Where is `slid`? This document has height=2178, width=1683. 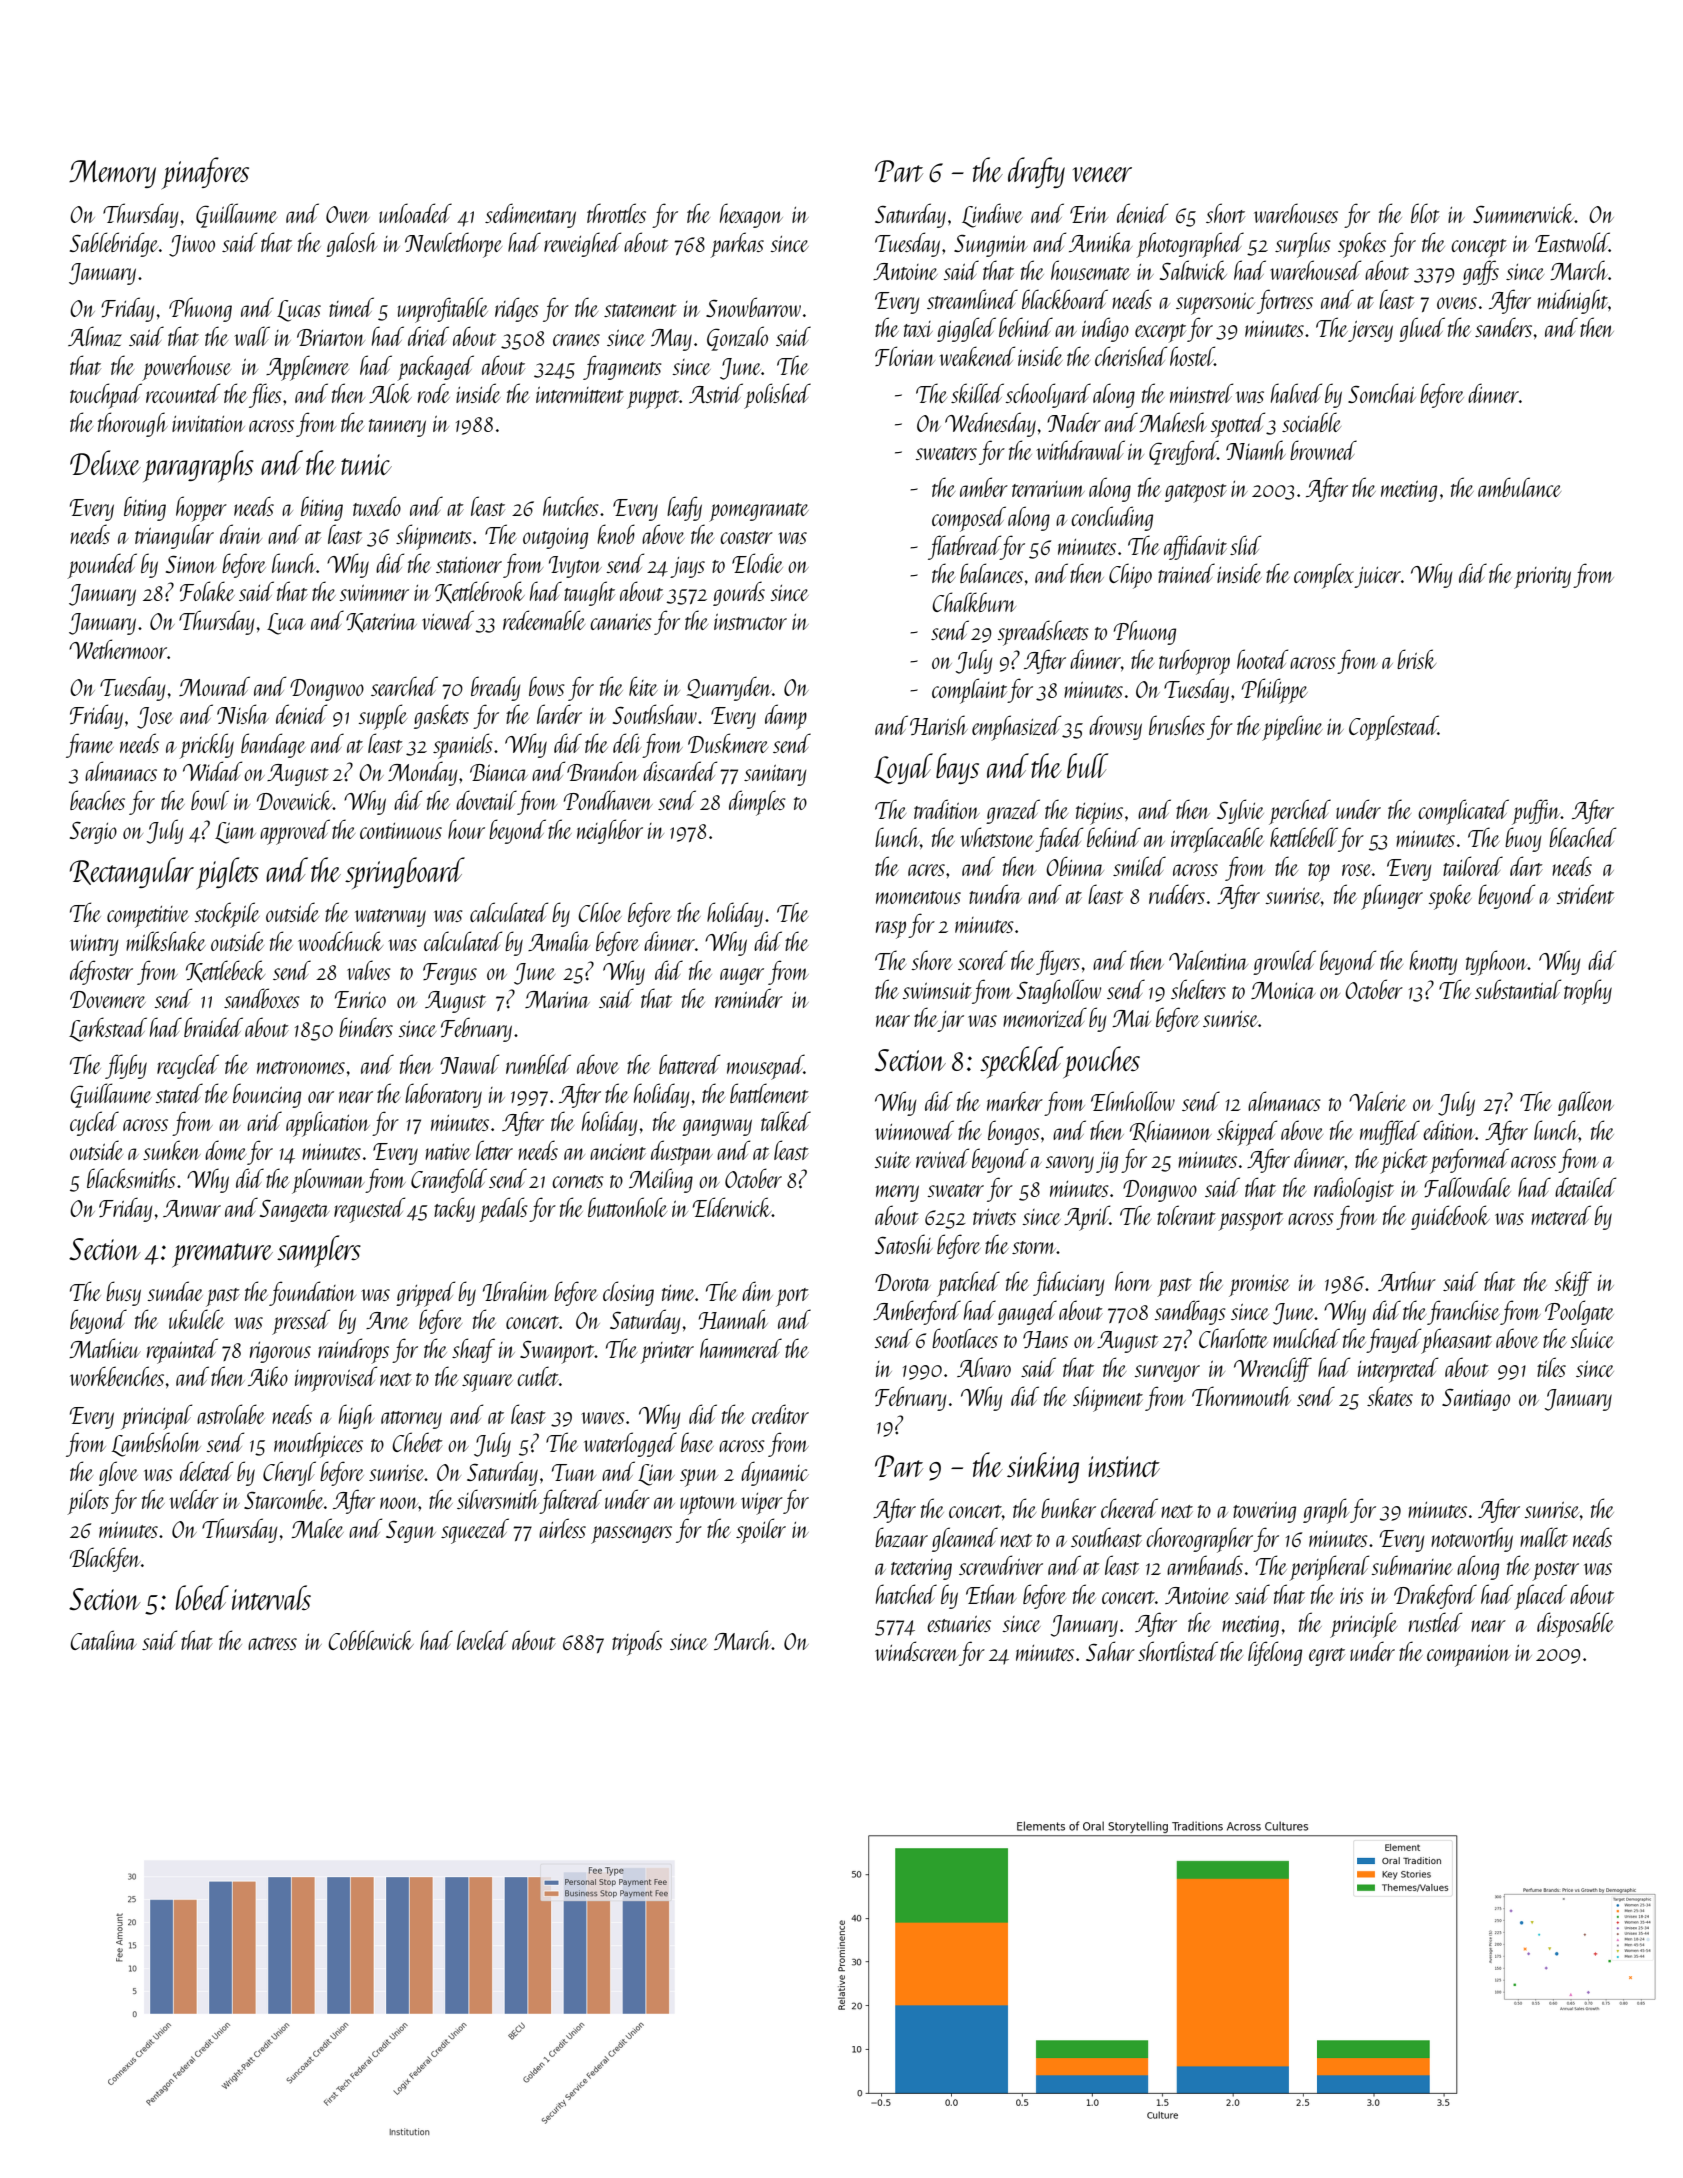 slid is located at coordinates (1245, 545).
